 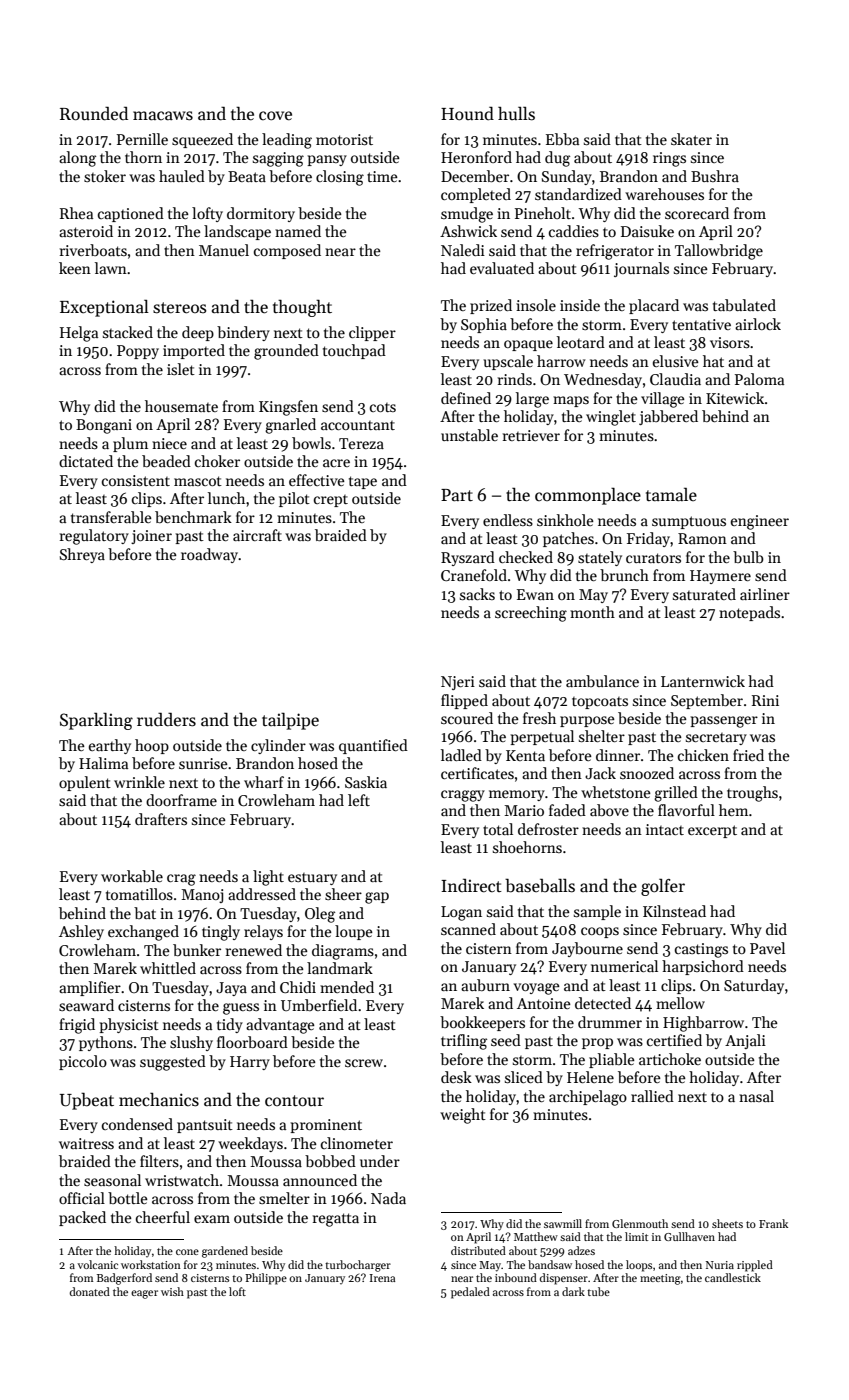 What do you see at coordinates (461, 755) in the image?
I see `ladled` at bounding box center [461, 755].
